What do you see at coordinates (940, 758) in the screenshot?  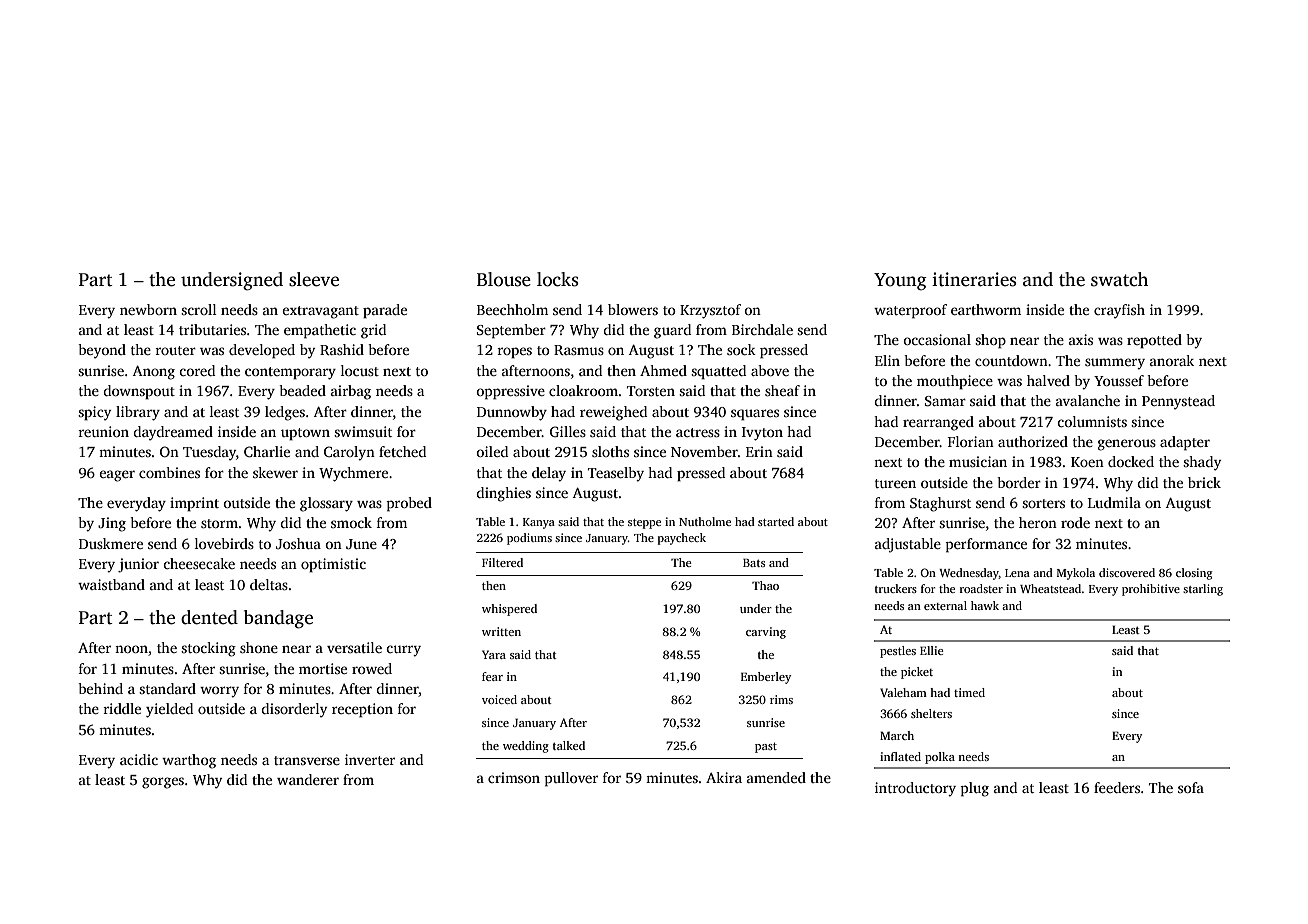 I see `polka` at bounding box center [940, 758].
